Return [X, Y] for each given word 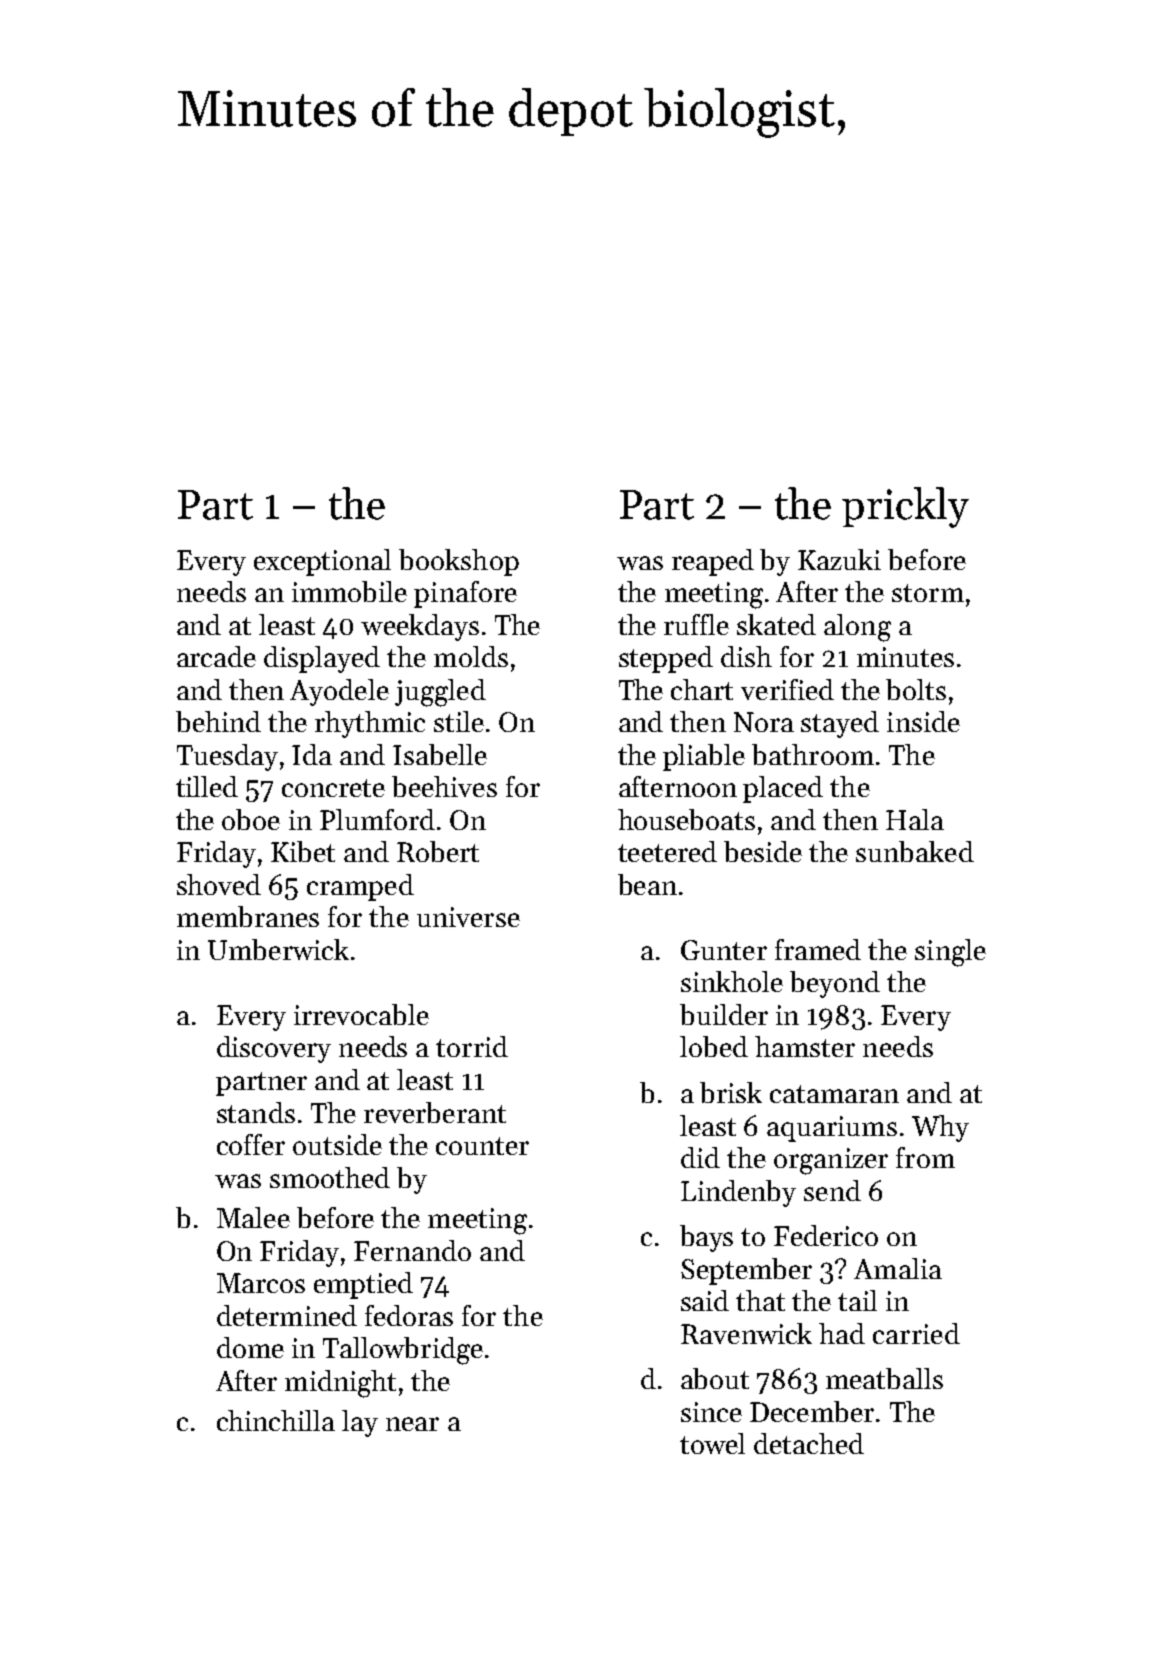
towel [712, 1443]
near [412, 1424]
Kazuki [839, 559]
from [925, 1157]
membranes [248, 916]
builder [724, 1014]
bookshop [459, 562]
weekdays [420, 627]
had [842, 1333]
